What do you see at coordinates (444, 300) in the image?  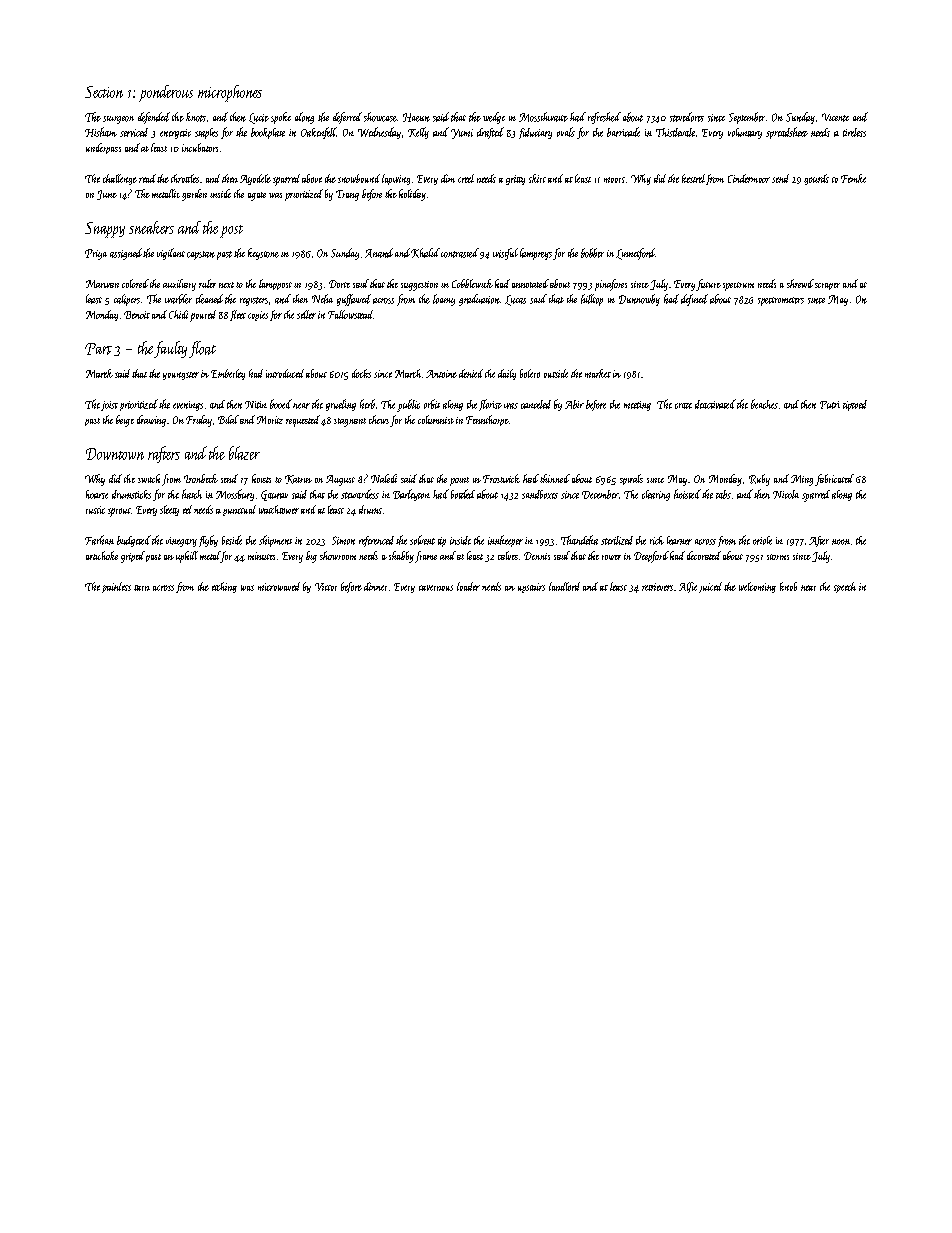 I see `loamy` at bounding box center [444, 300].
